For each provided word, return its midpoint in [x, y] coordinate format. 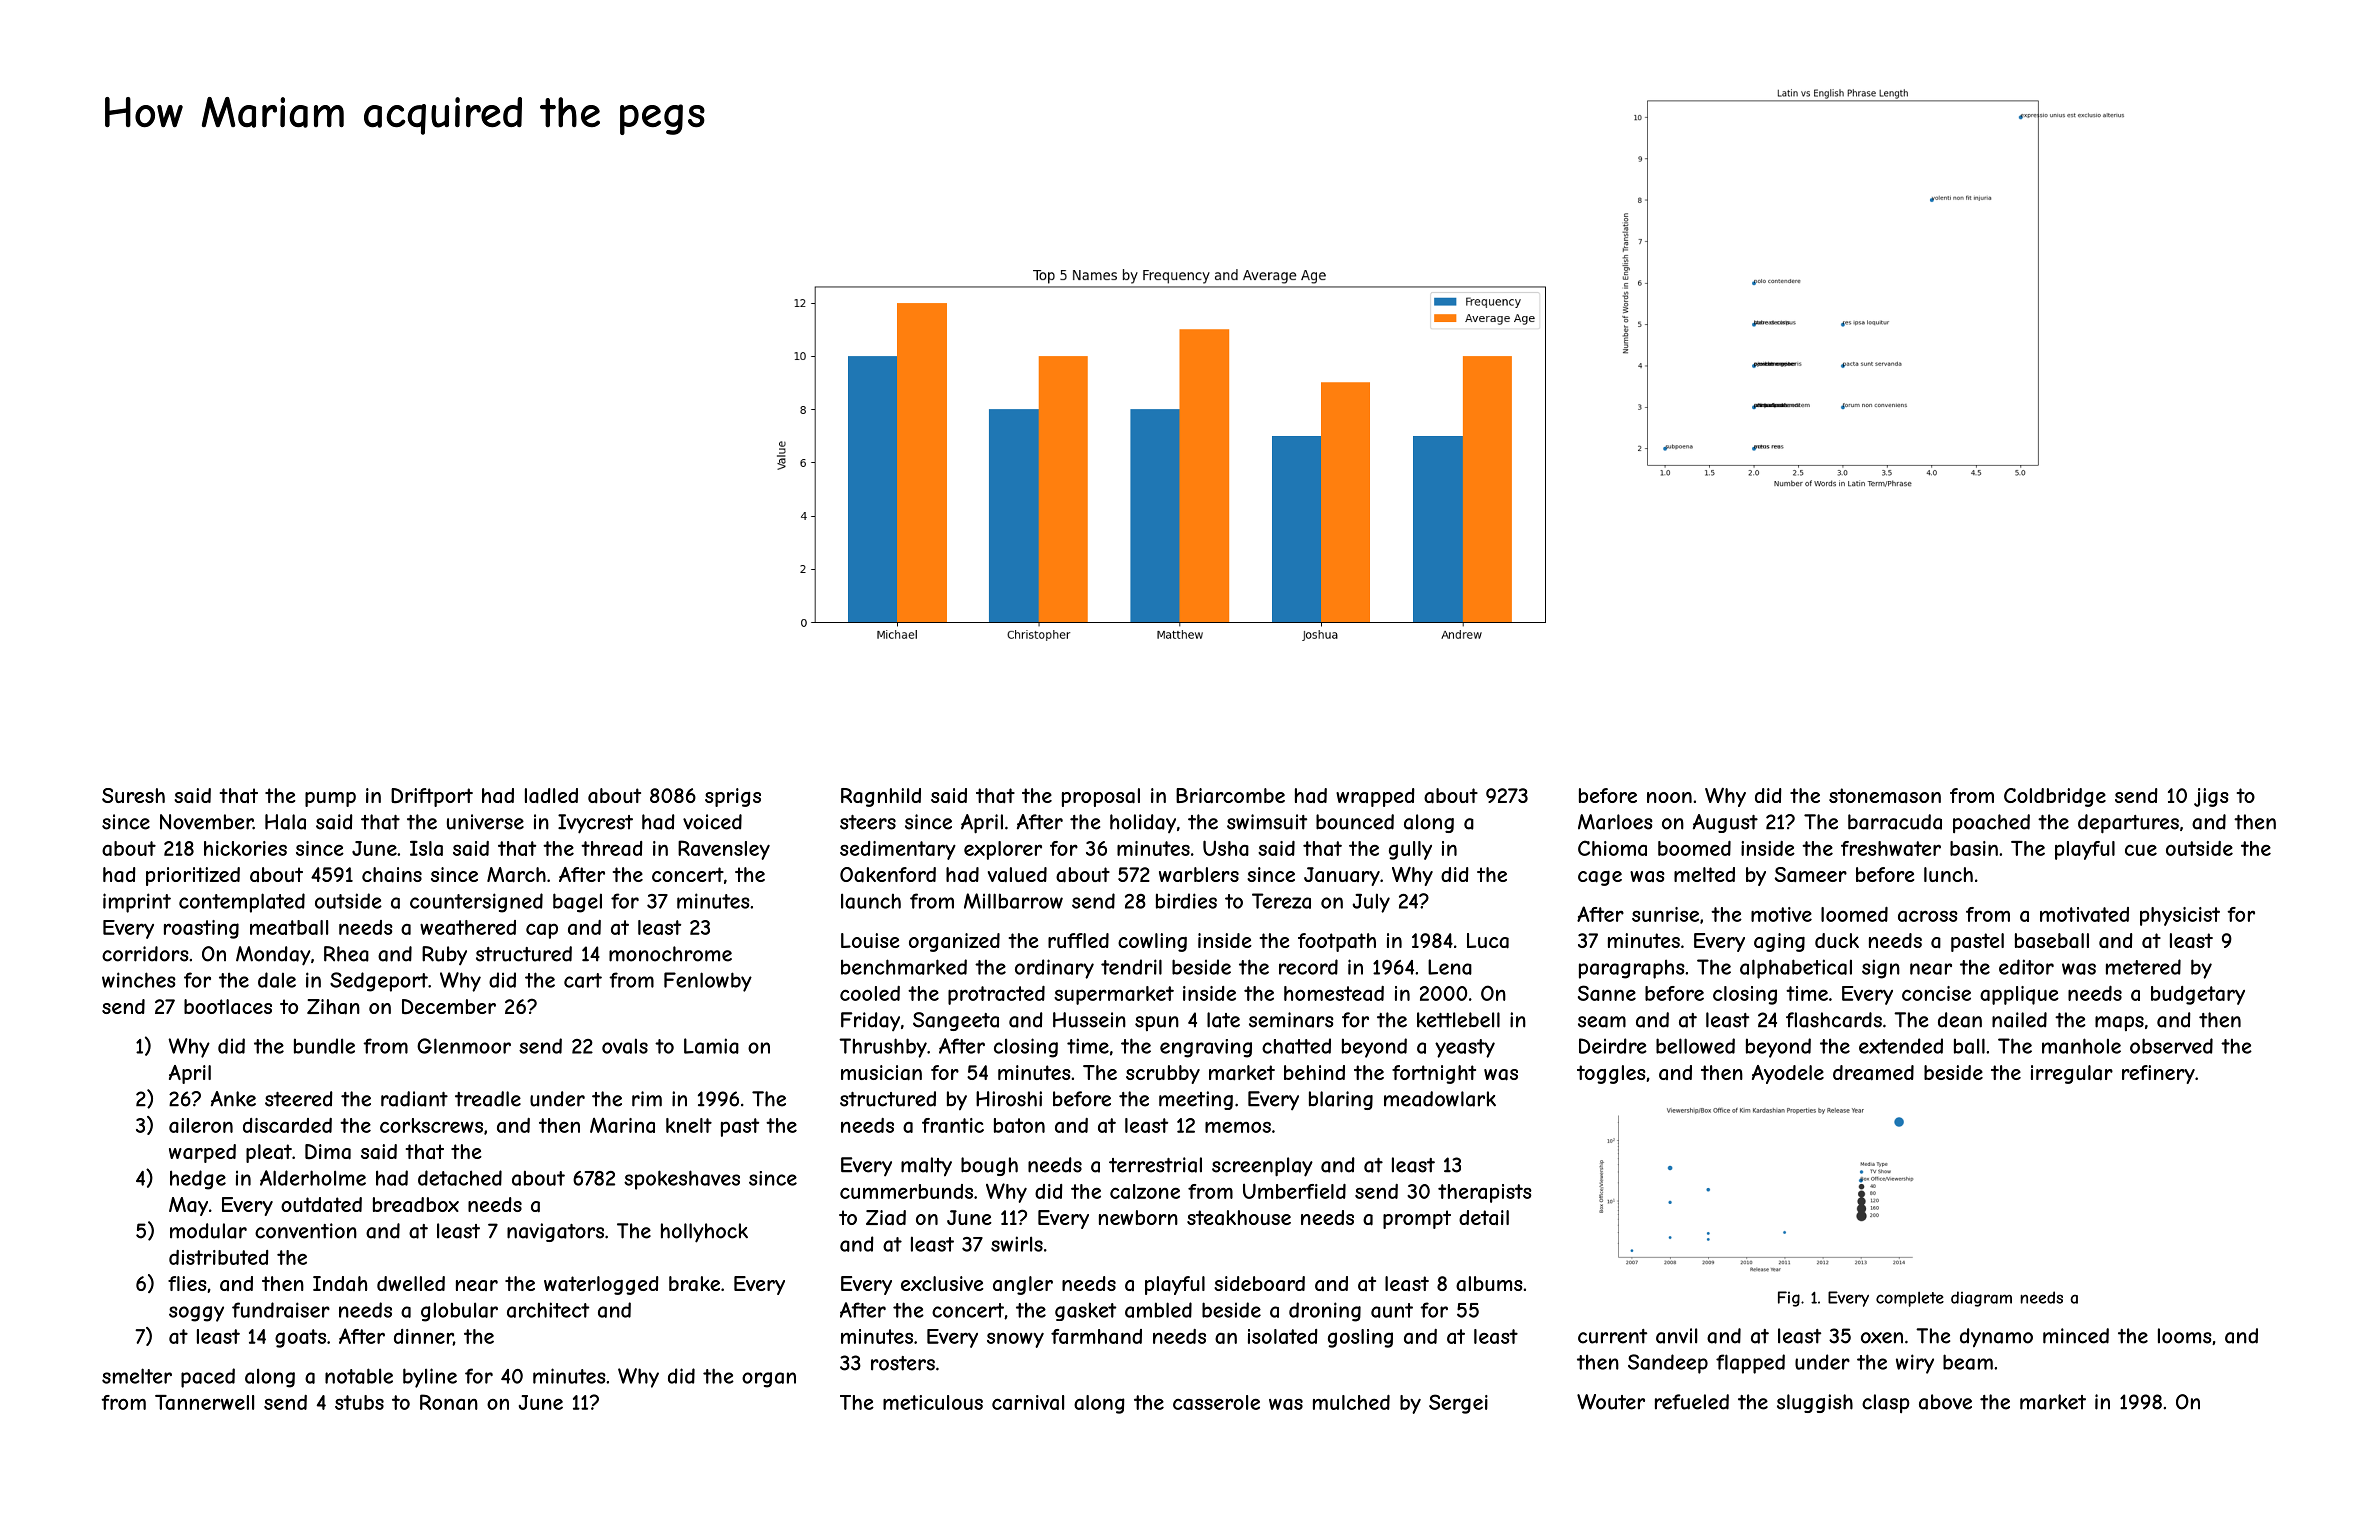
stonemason [1885, 796]
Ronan [449, 1402]
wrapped [1375, 797]
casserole [1216, 1402]
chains [392, 875]
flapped [1750, 1364]
